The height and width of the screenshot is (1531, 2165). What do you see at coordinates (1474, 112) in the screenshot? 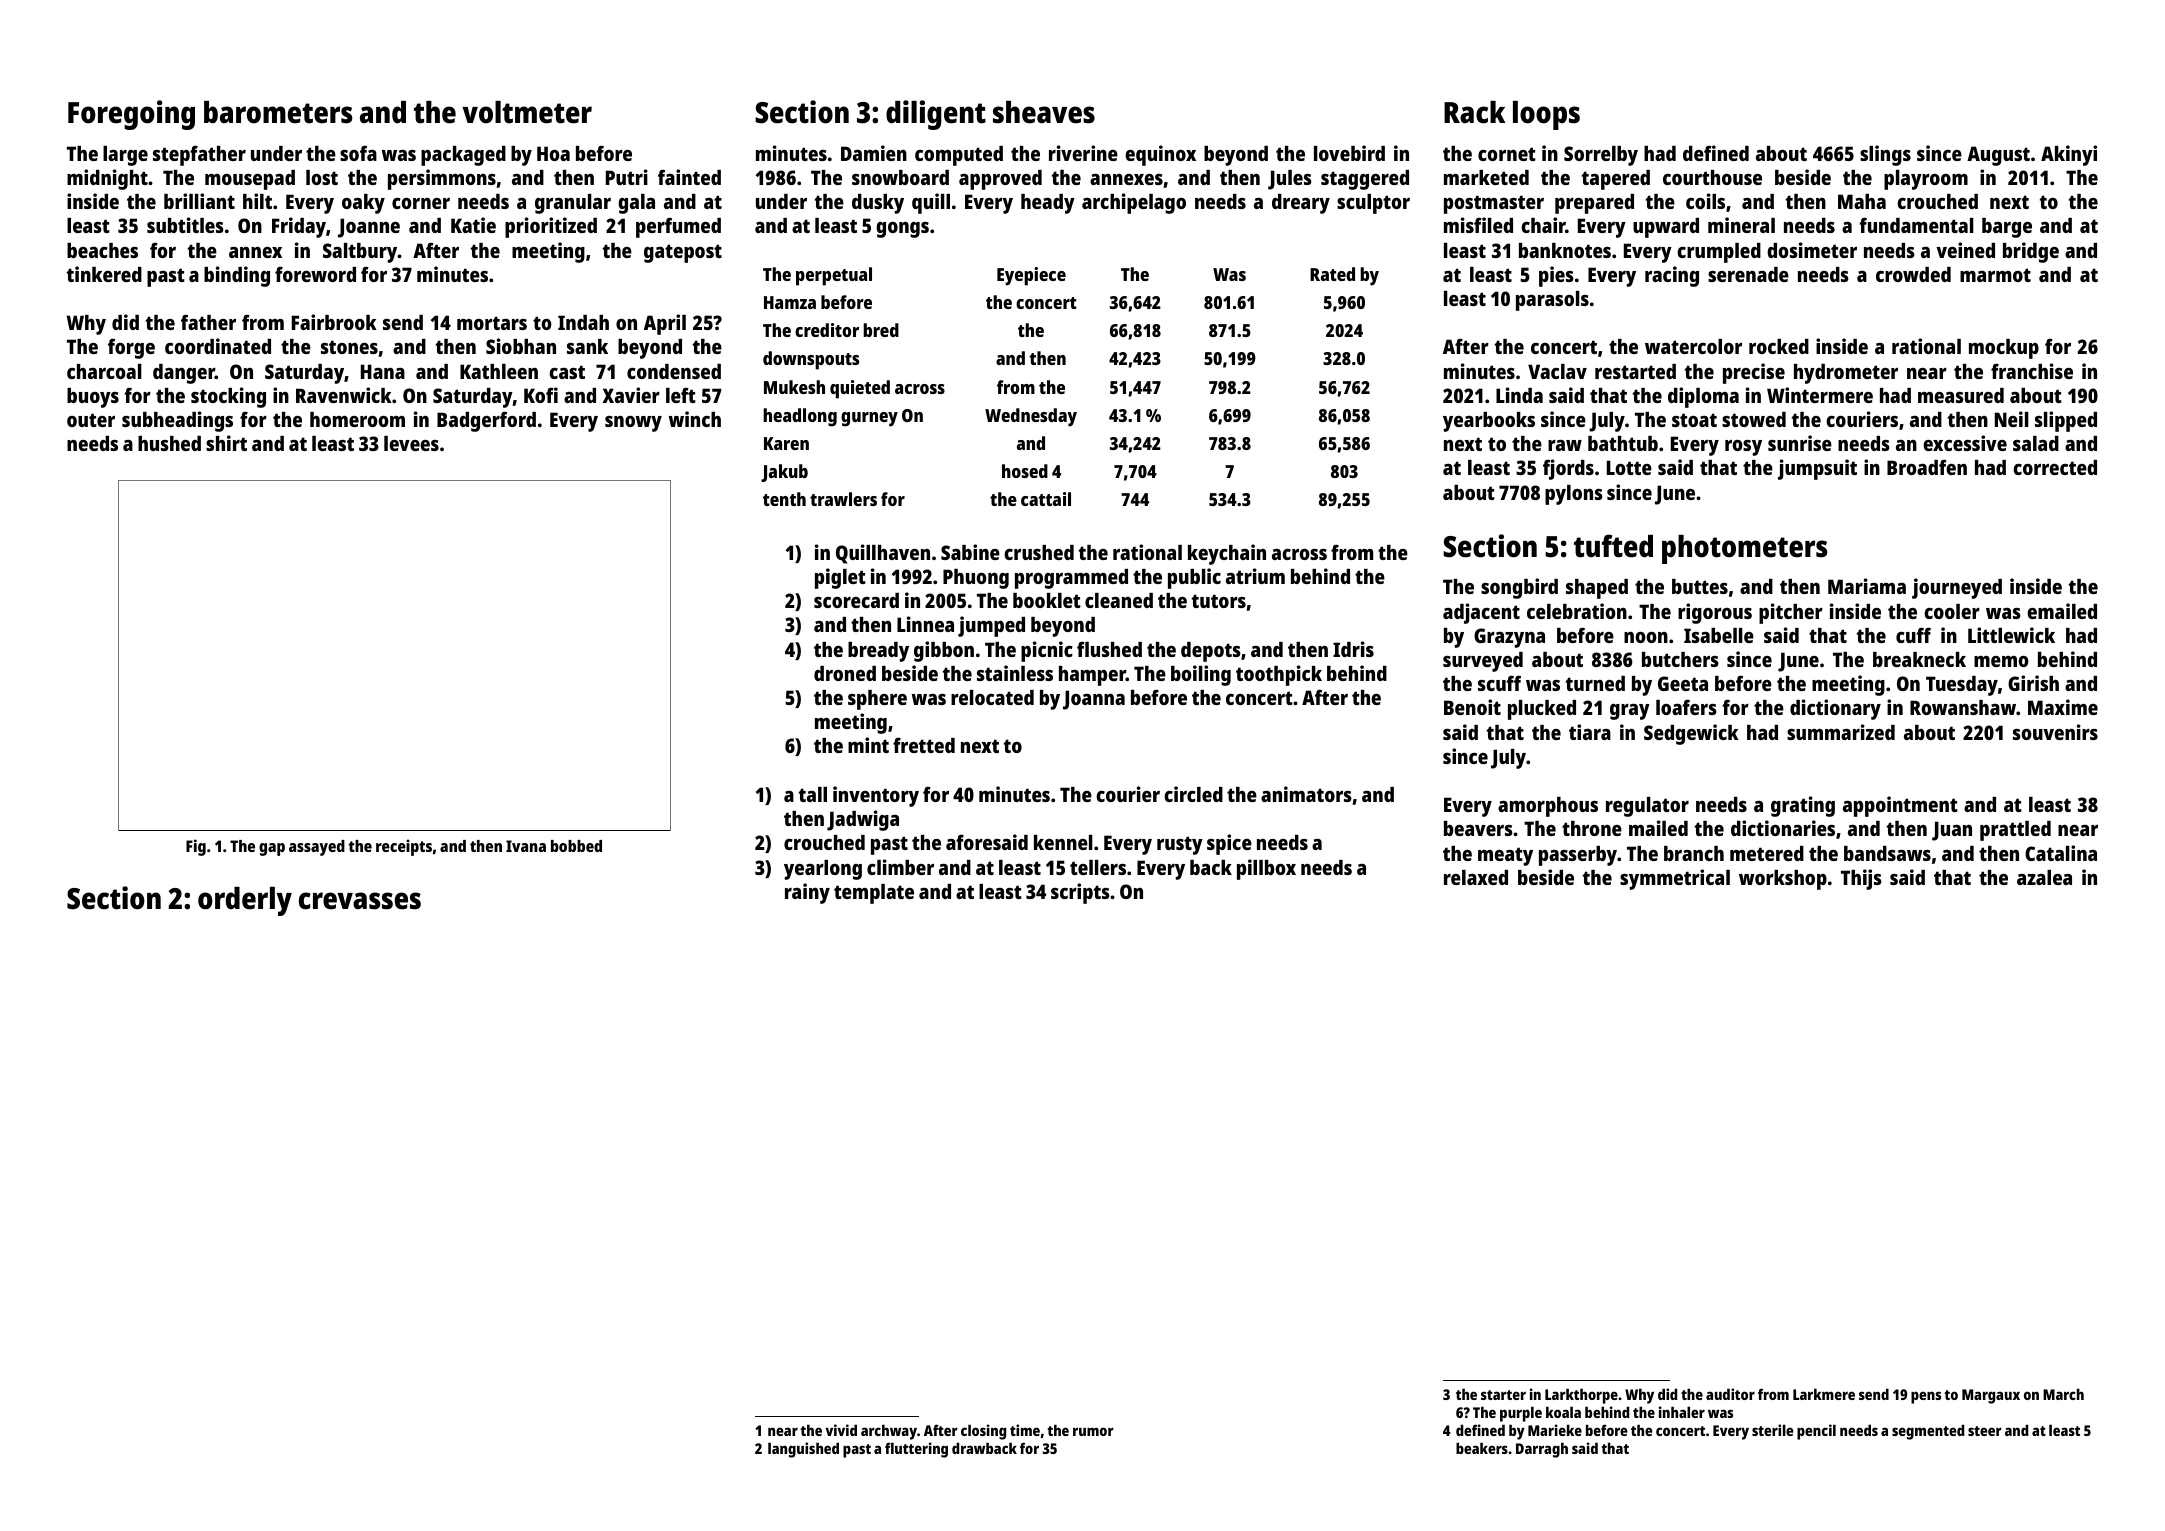
I see `Rack` at bounding box center [1474, 112].
